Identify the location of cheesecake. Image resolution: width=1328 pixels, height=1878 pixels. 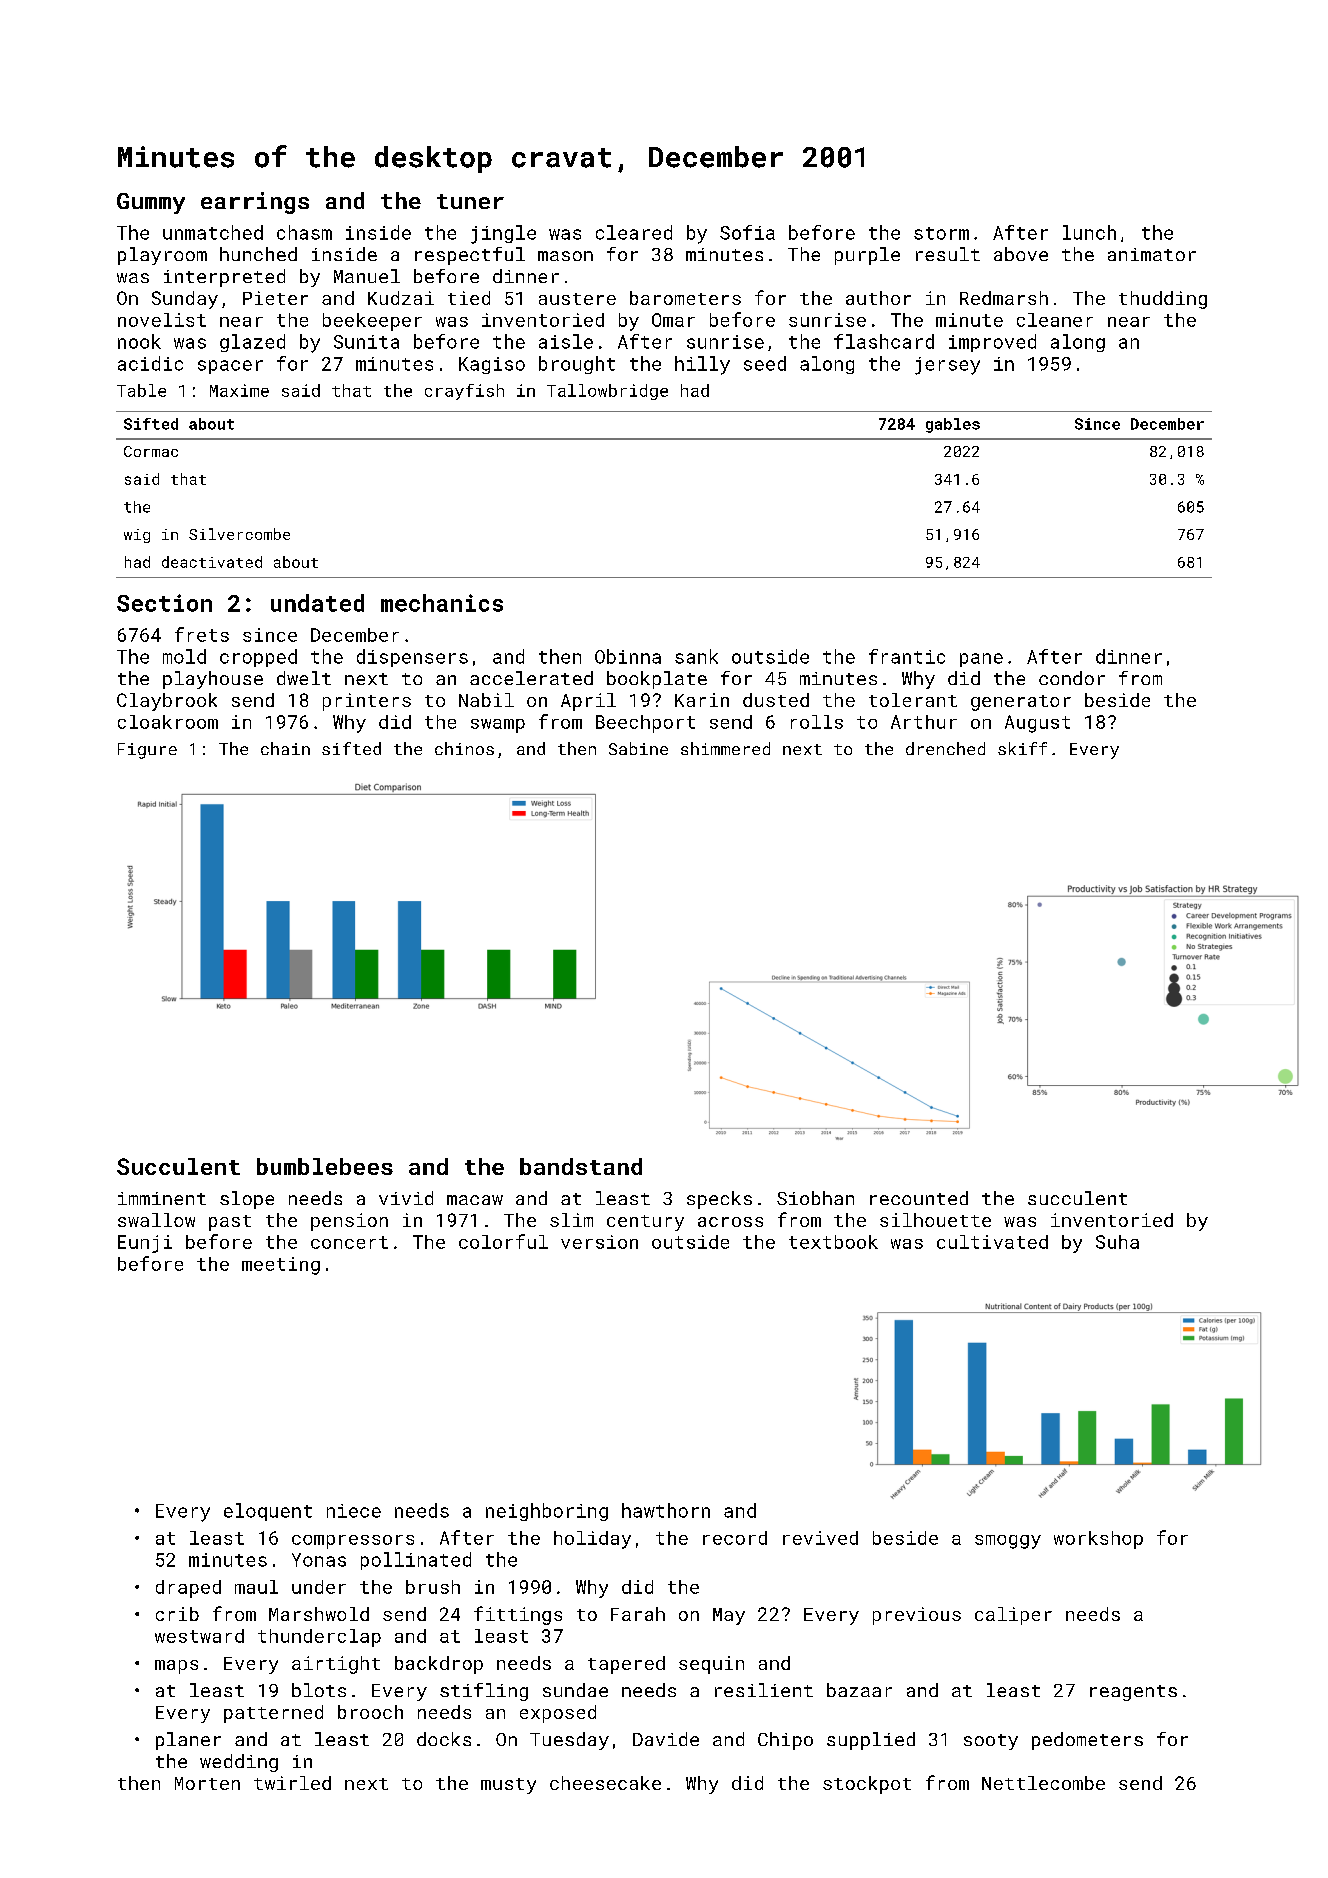
(605, 1783).
